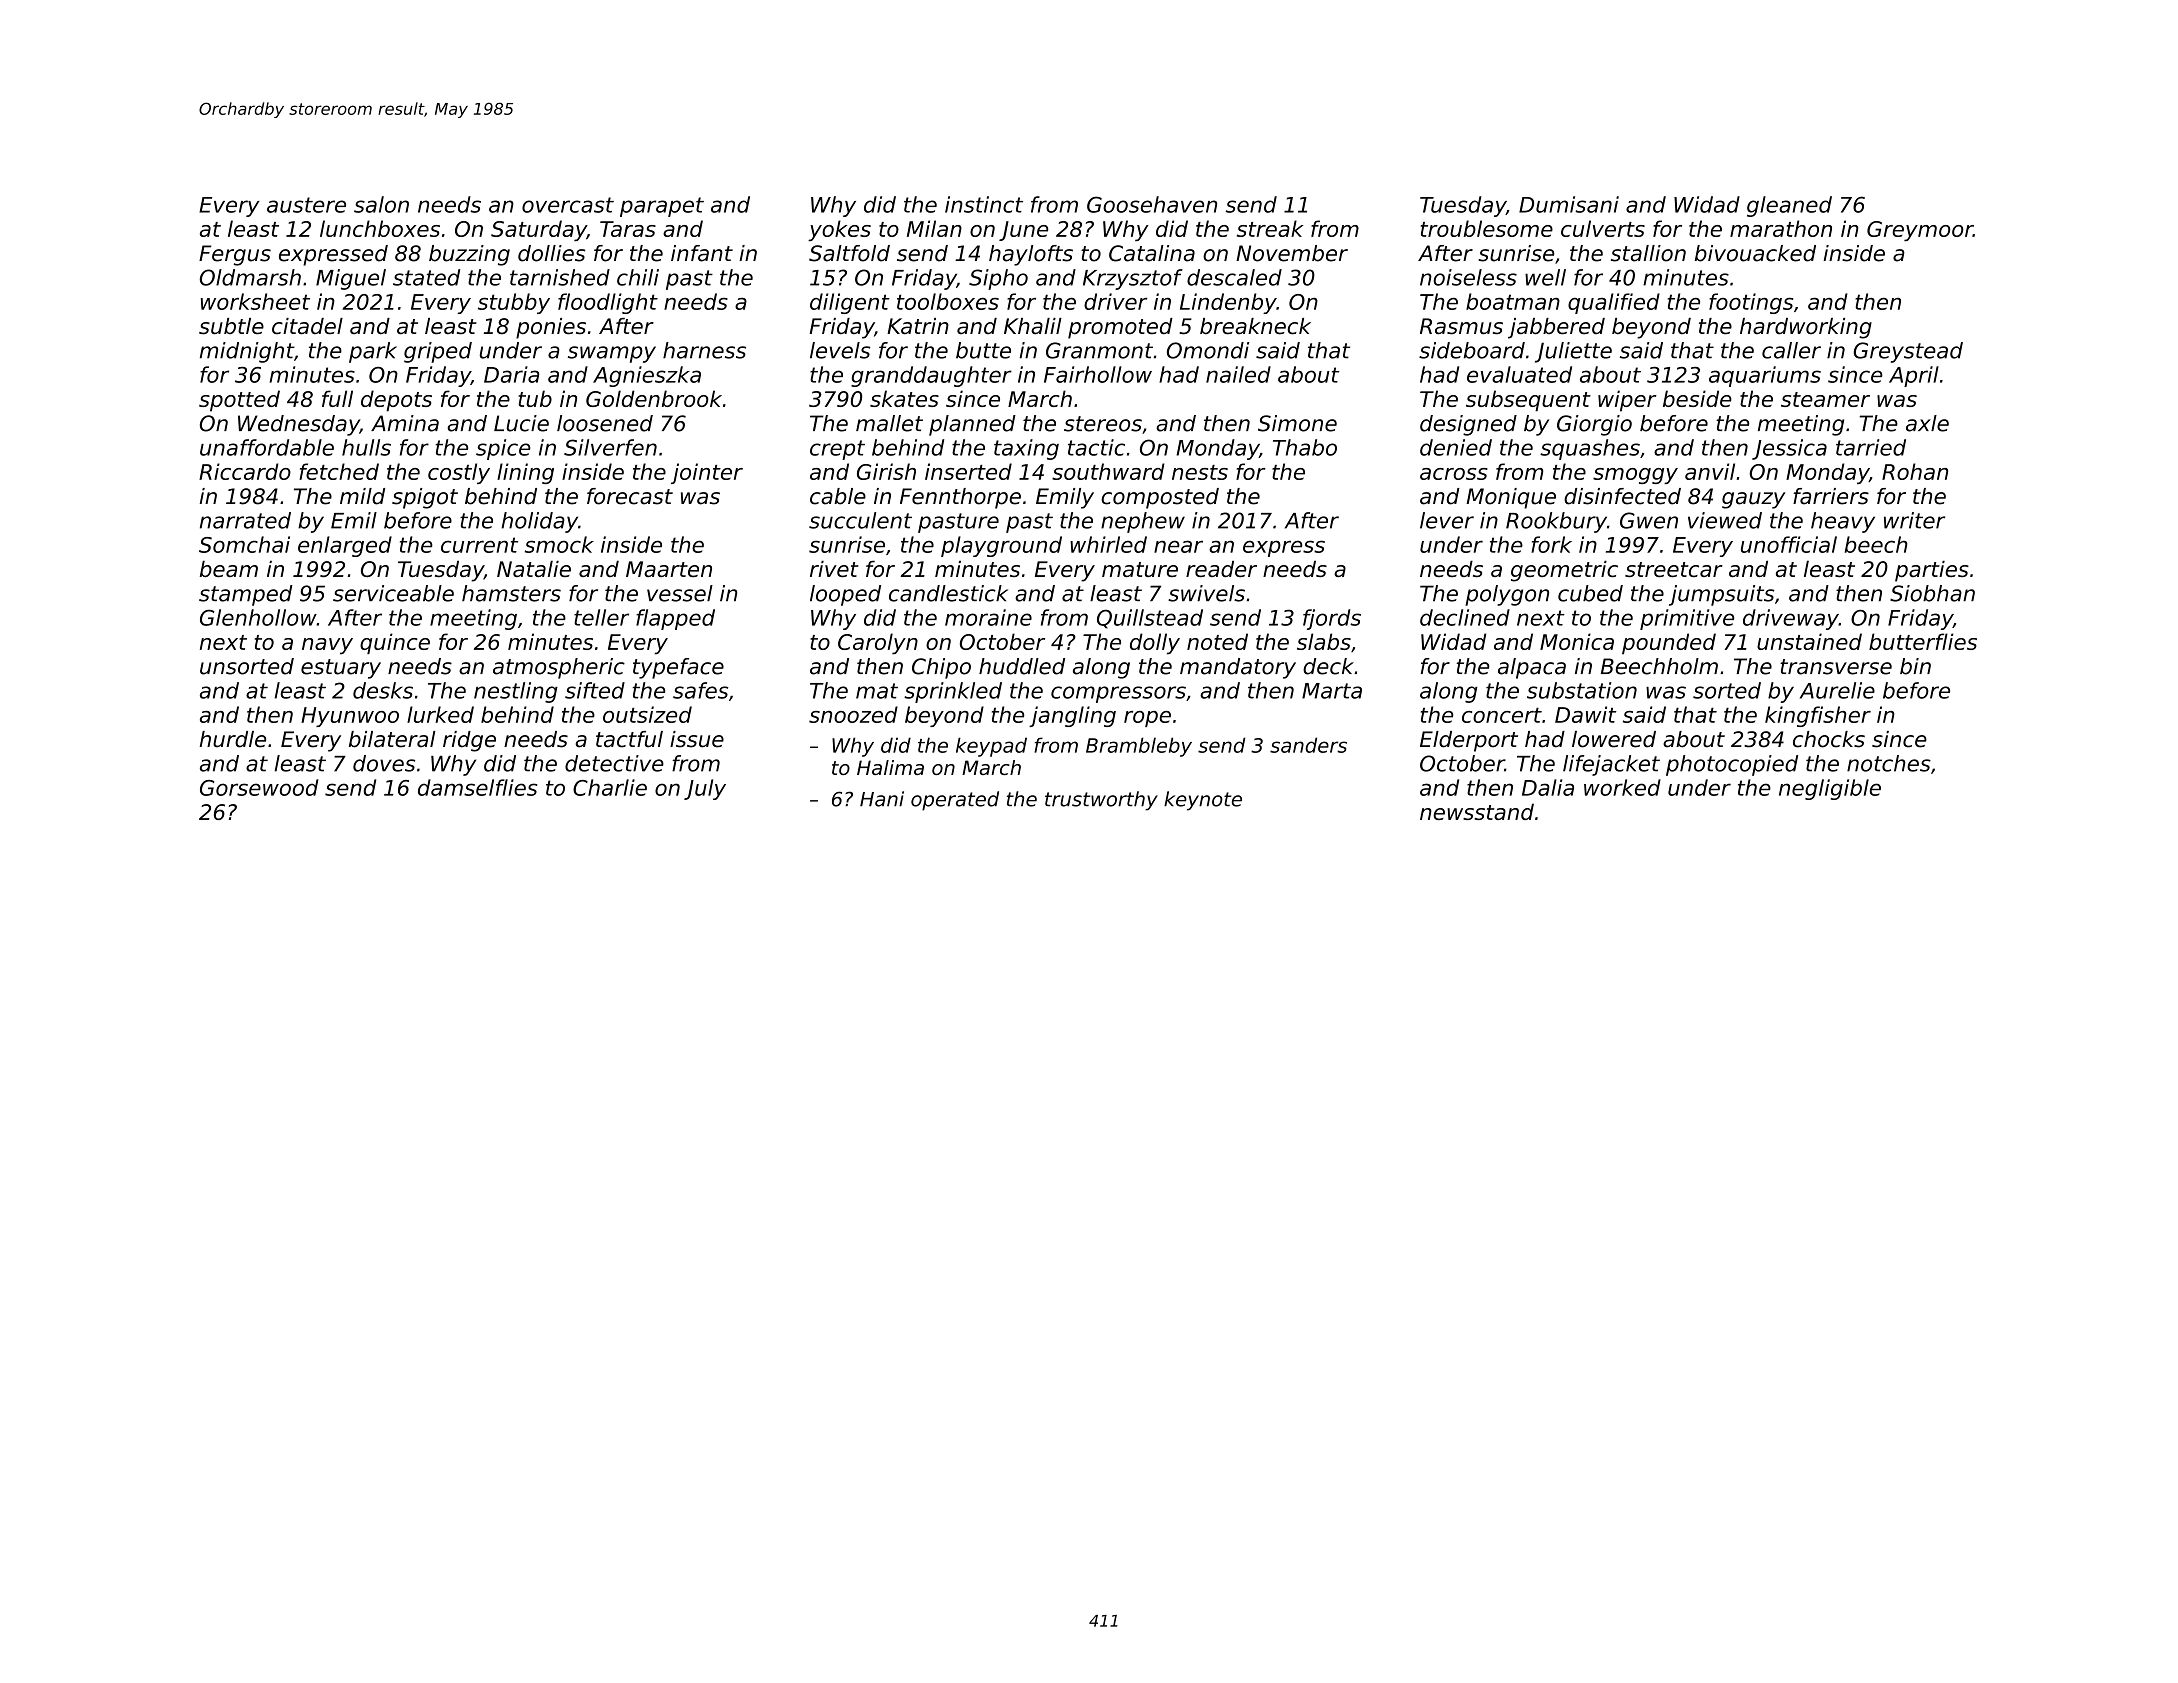 The image size is (2178, 1683). What do you see at coordinates (1152, 204) in the document?
I see `Goosehaven` at bounding box center [1152, 204].
